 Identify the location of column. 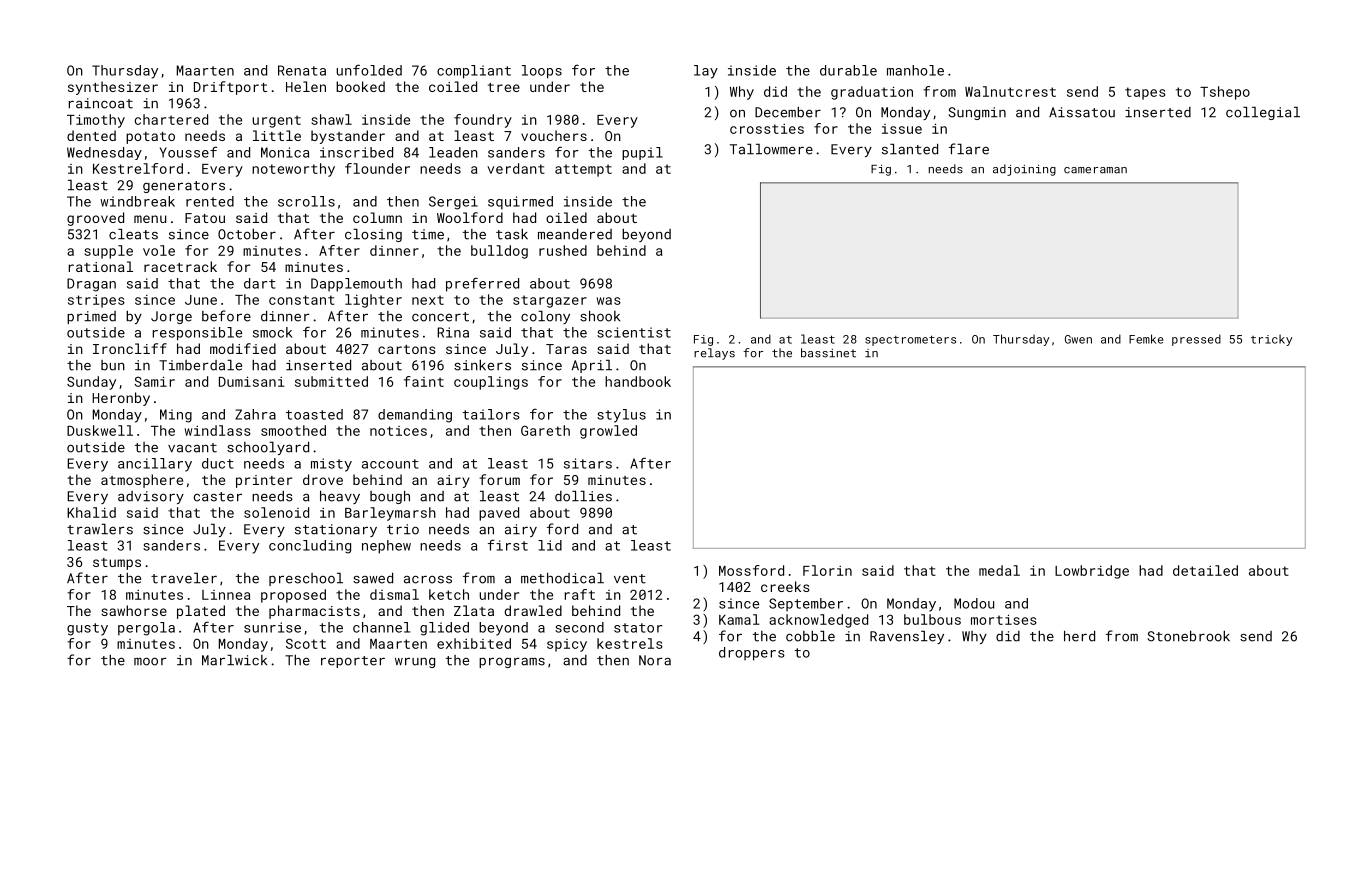
(377, 217).
